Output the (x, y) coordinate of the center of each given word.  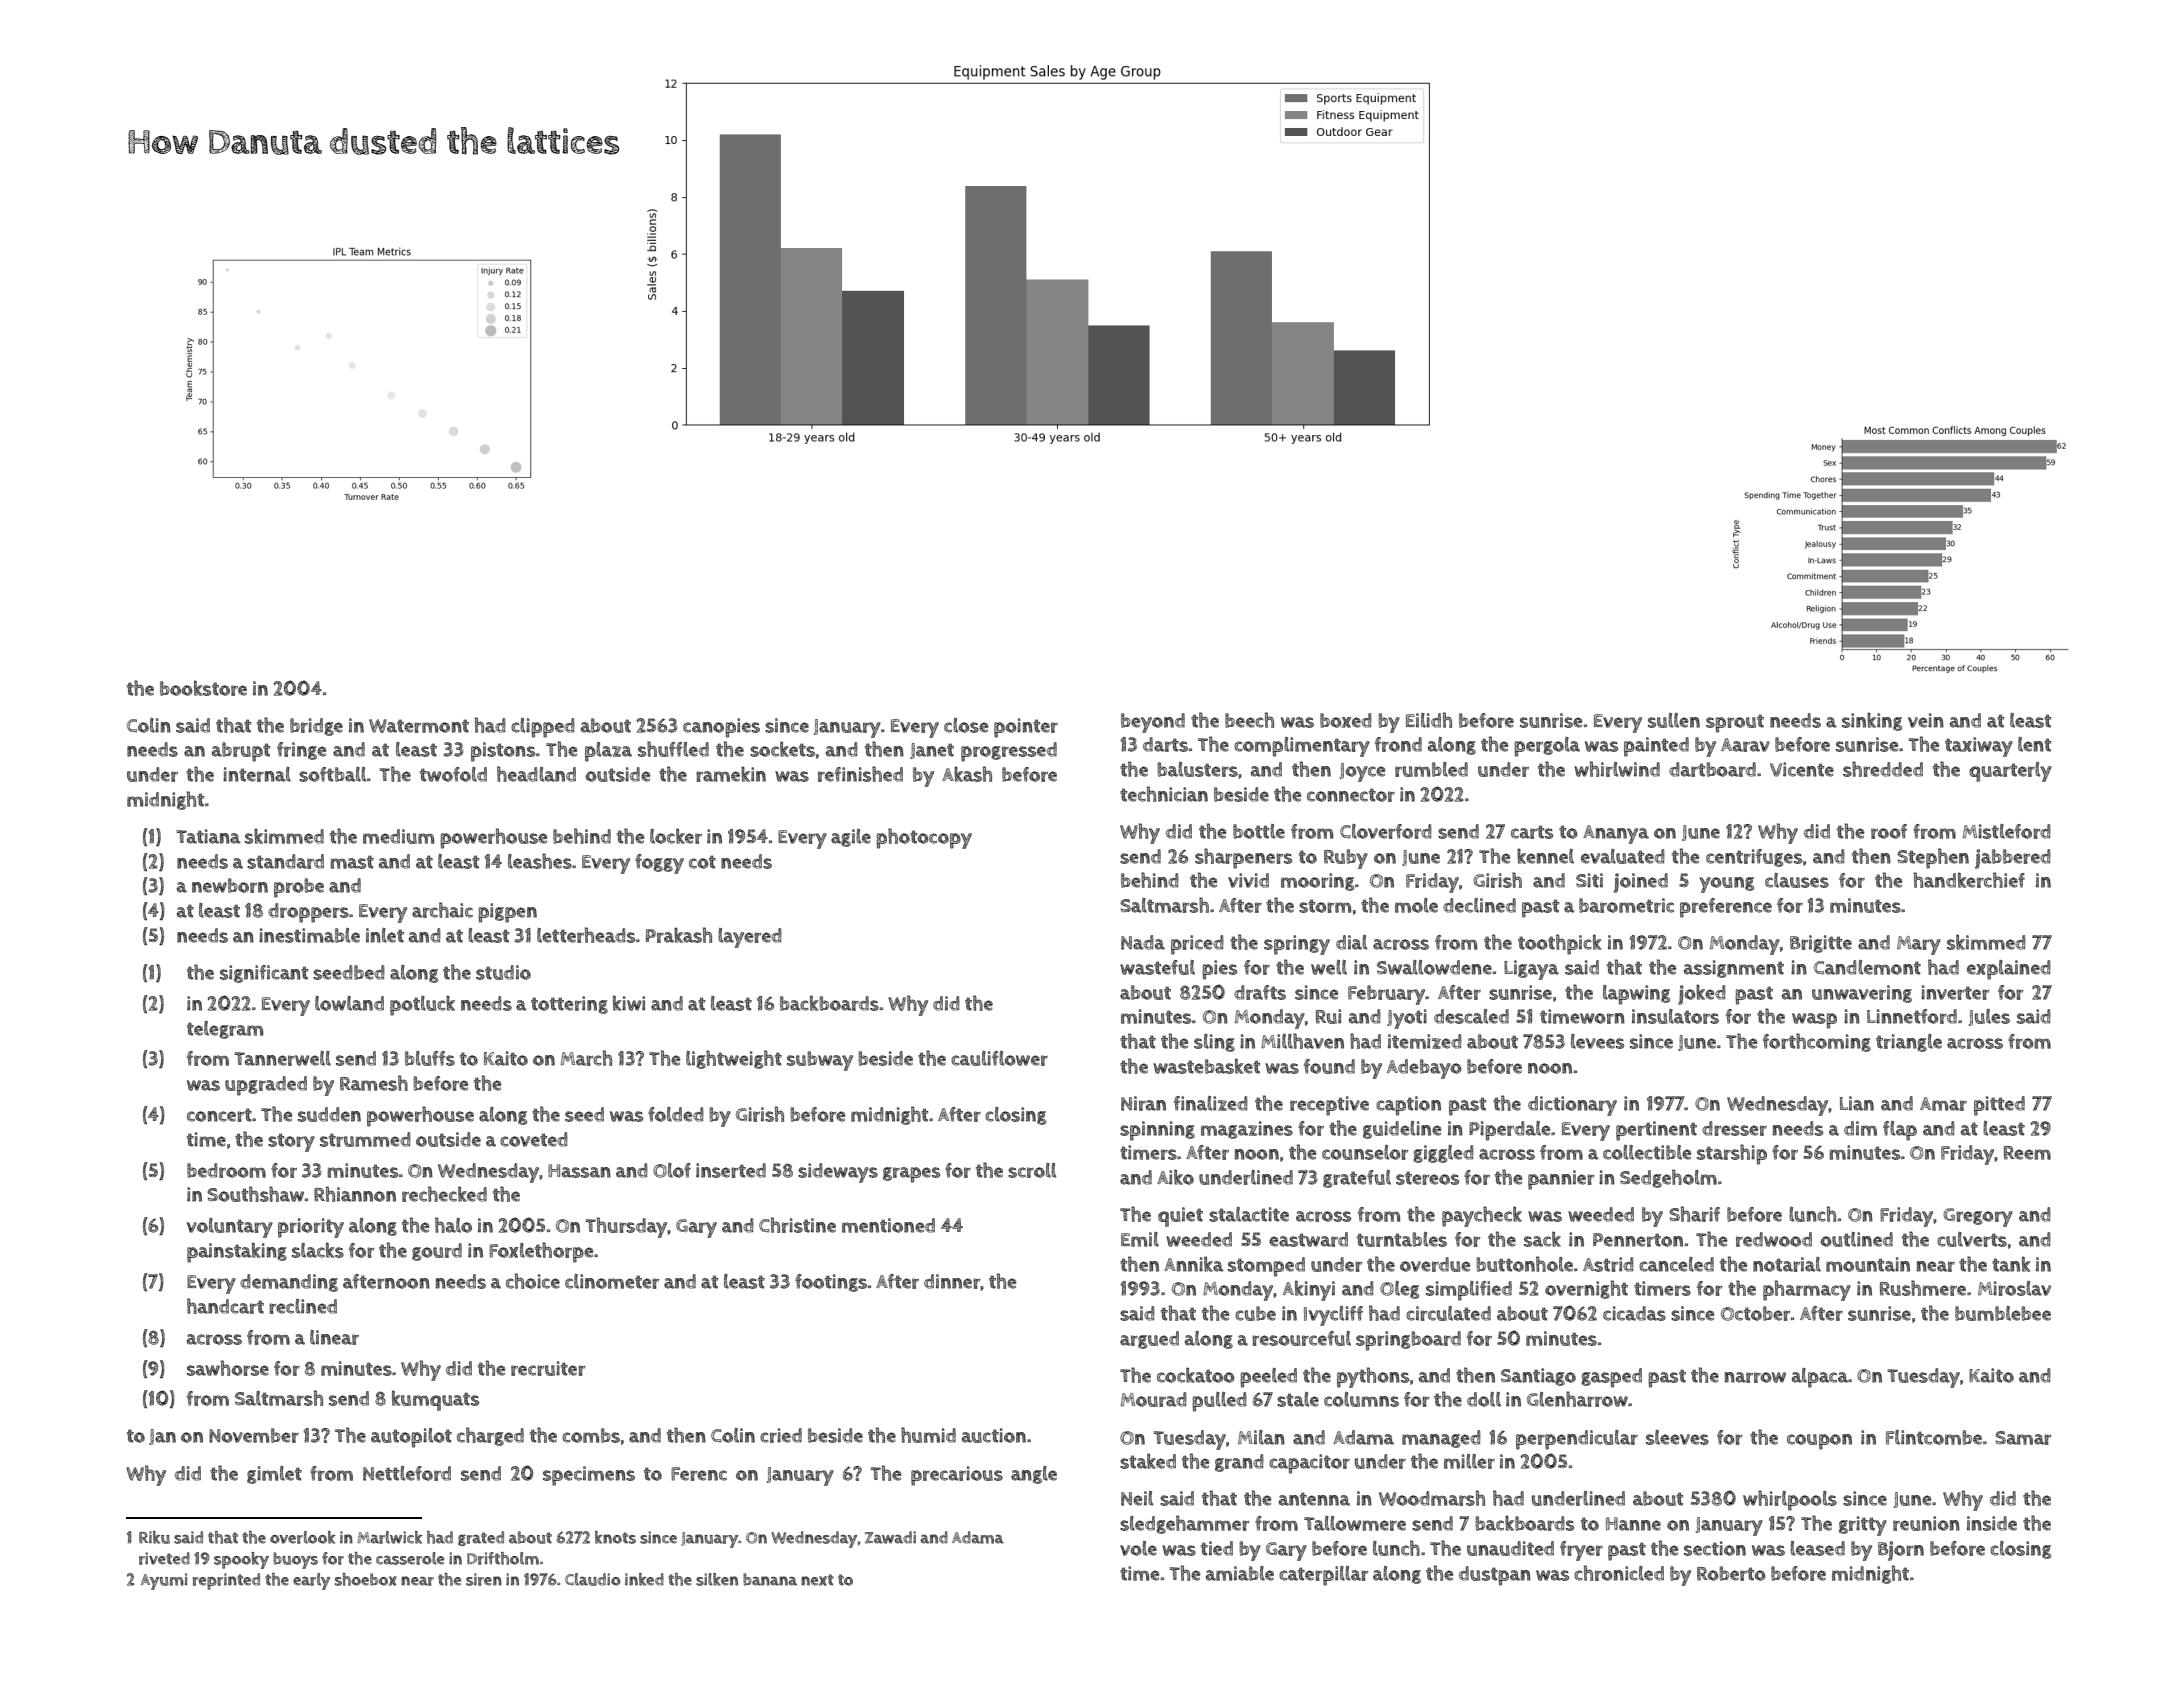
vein (1926, 720)
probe (299, 888)
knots (615, 1537)
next (817, 1580)
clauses (1797, 880)
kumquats (435, 1400)
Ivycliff (1333, 1316)
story (291, 1142)
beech (1249, 720)
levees (1597, 1041)
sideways (838, 1173)
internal (257, 774)
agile (851, 838)
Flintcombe (1934, 1437)
